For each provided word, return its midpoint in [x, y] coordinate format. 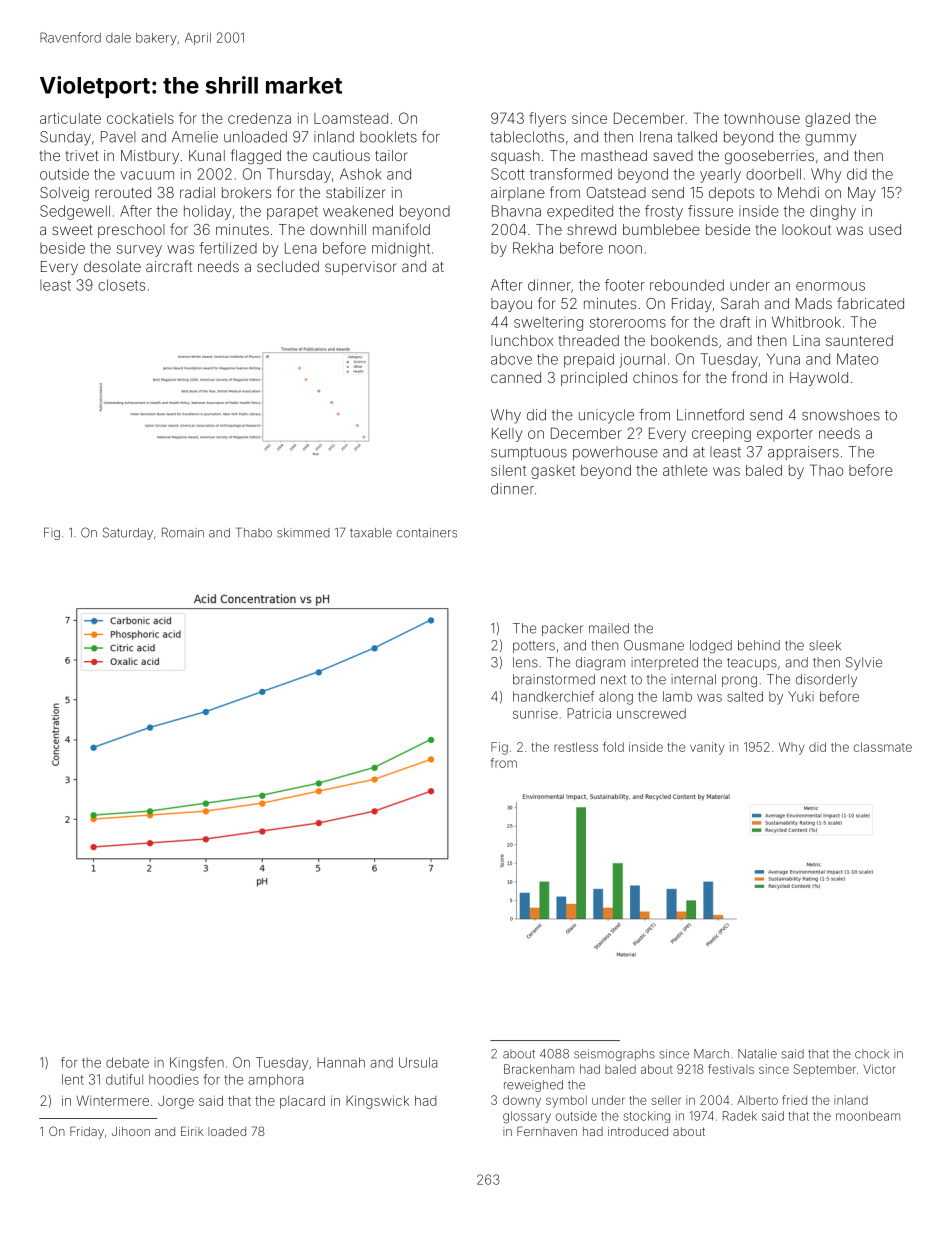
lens [525, 662]
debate [127, 1062]
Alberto [757, 1100]
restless [576, 747]
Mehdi [798, 192]
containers [427, 533]
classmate [883, 747]
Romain [183, 533]
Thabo [254, 533]
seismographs [614, 1055]
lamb [677, 696]
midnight [401, 249]
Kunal [207, 155]
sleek [825, 645]
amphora [275, 1080]
